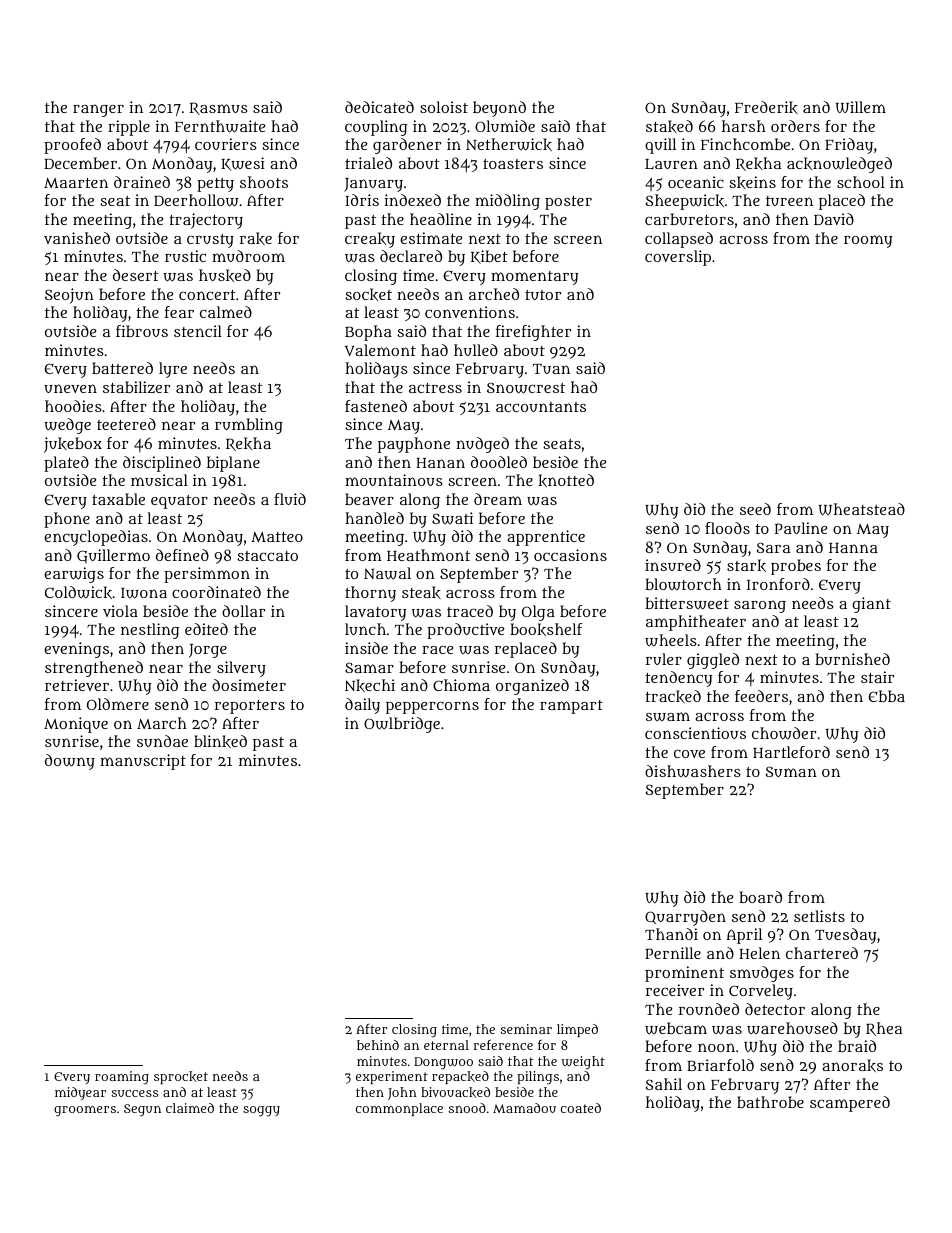  What do you see at coordinates (85, 1111) in the image?
I see `groomers` at bounding box center [85, 1111].
